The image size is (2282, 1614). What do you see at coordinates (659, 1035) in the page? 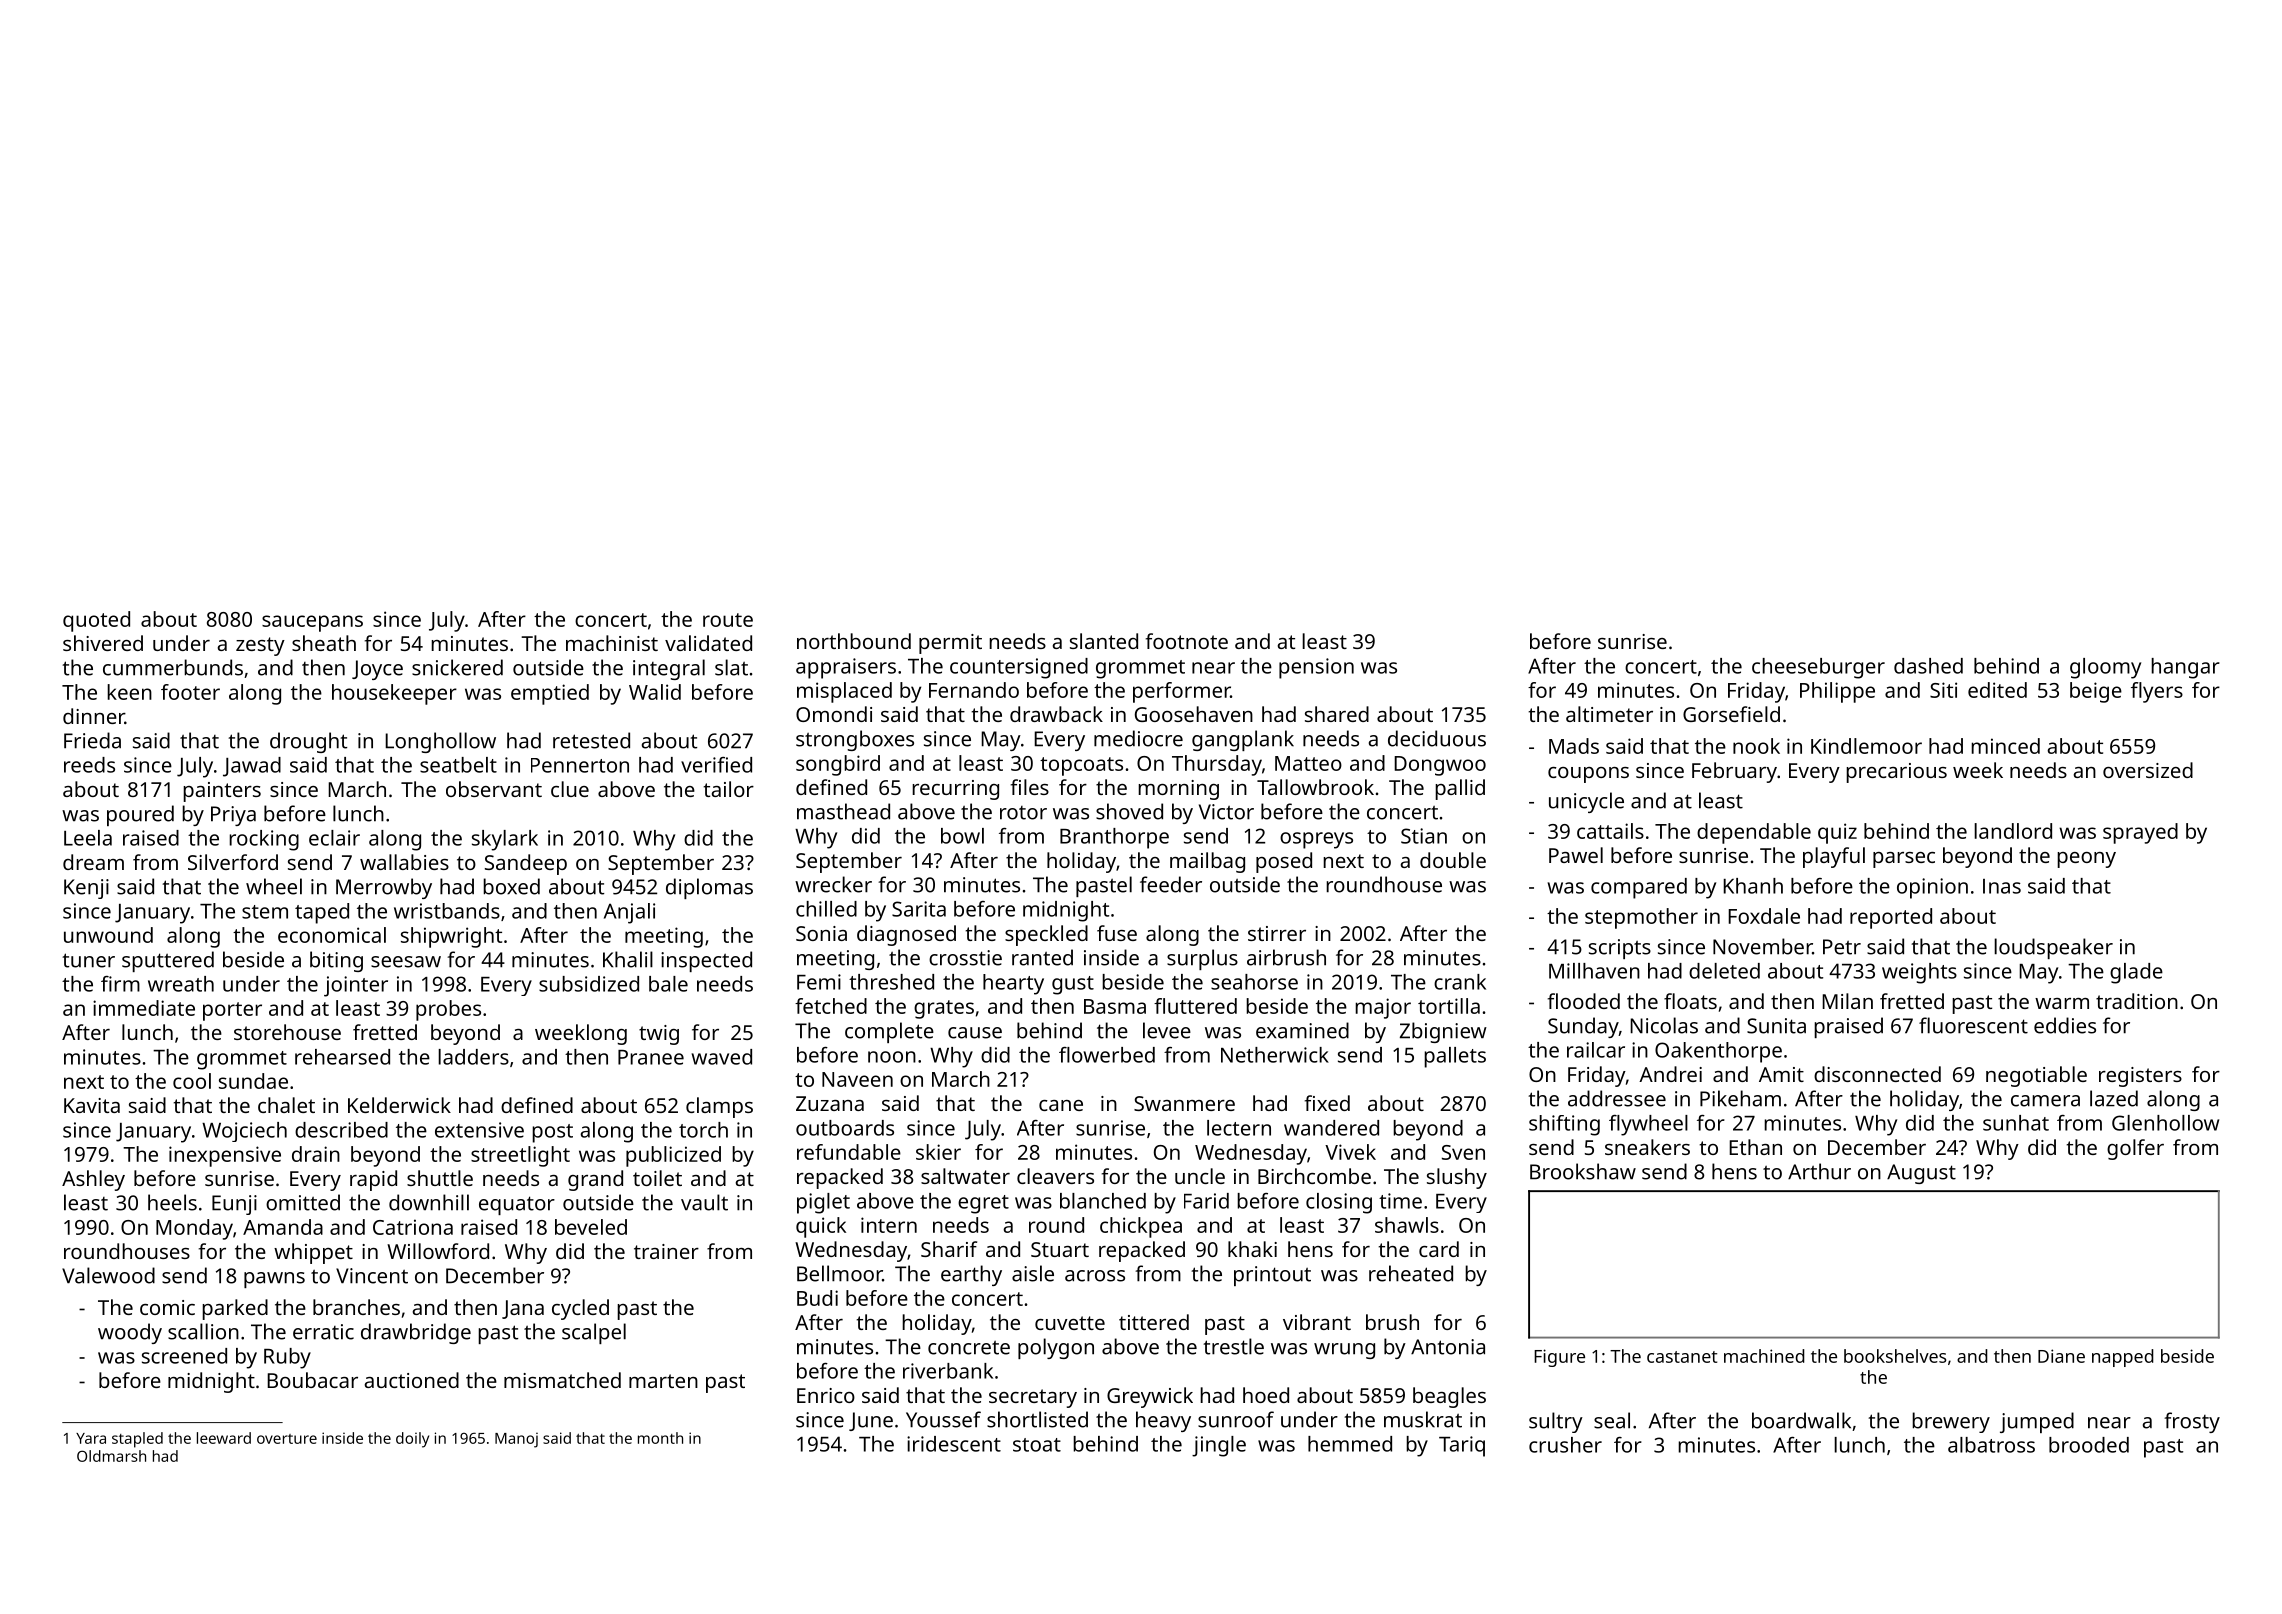
I see `twig` at bounding box center [659, 1035].
